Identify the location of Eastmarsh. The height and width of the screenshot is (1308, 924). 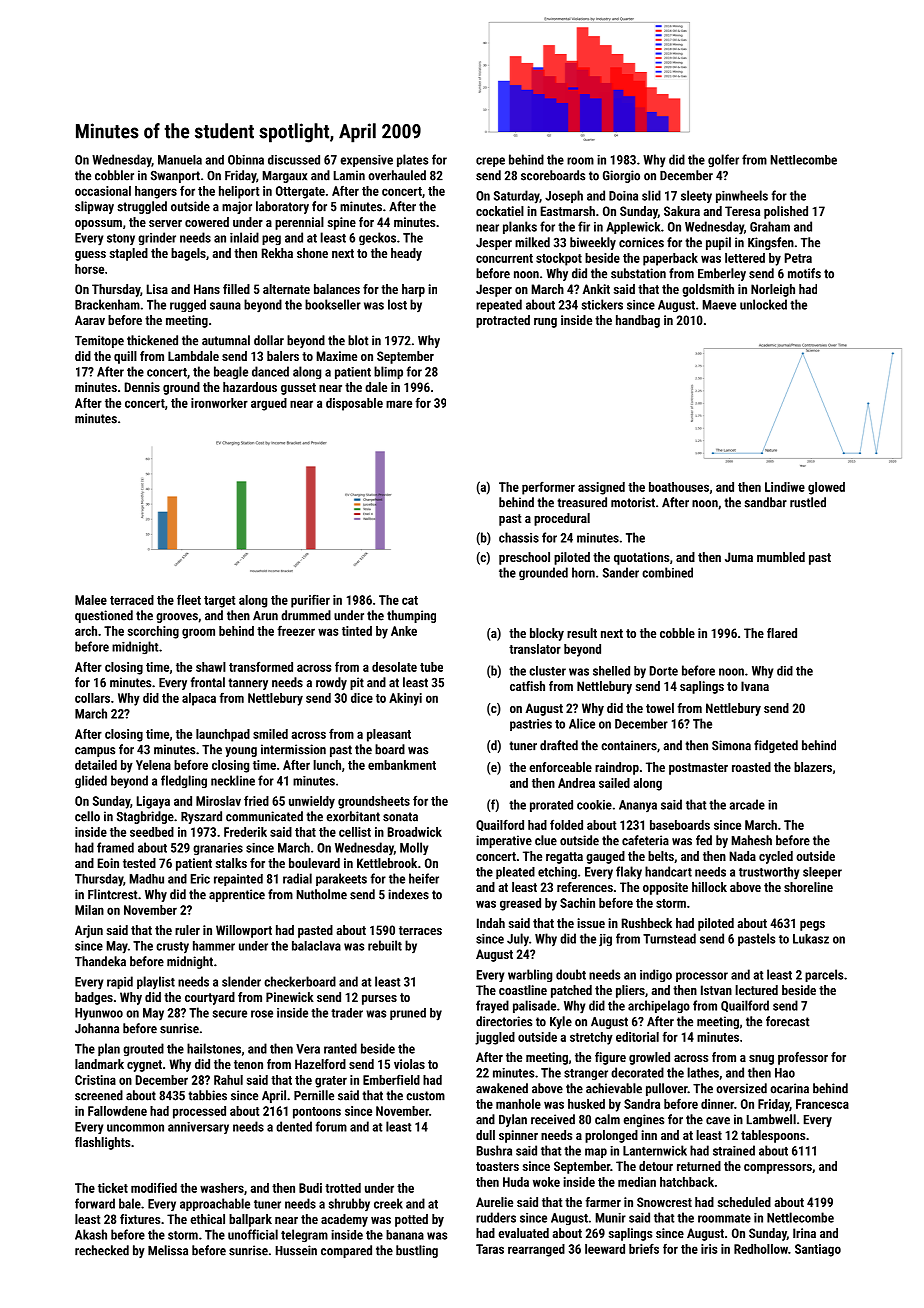
(568, 211).
